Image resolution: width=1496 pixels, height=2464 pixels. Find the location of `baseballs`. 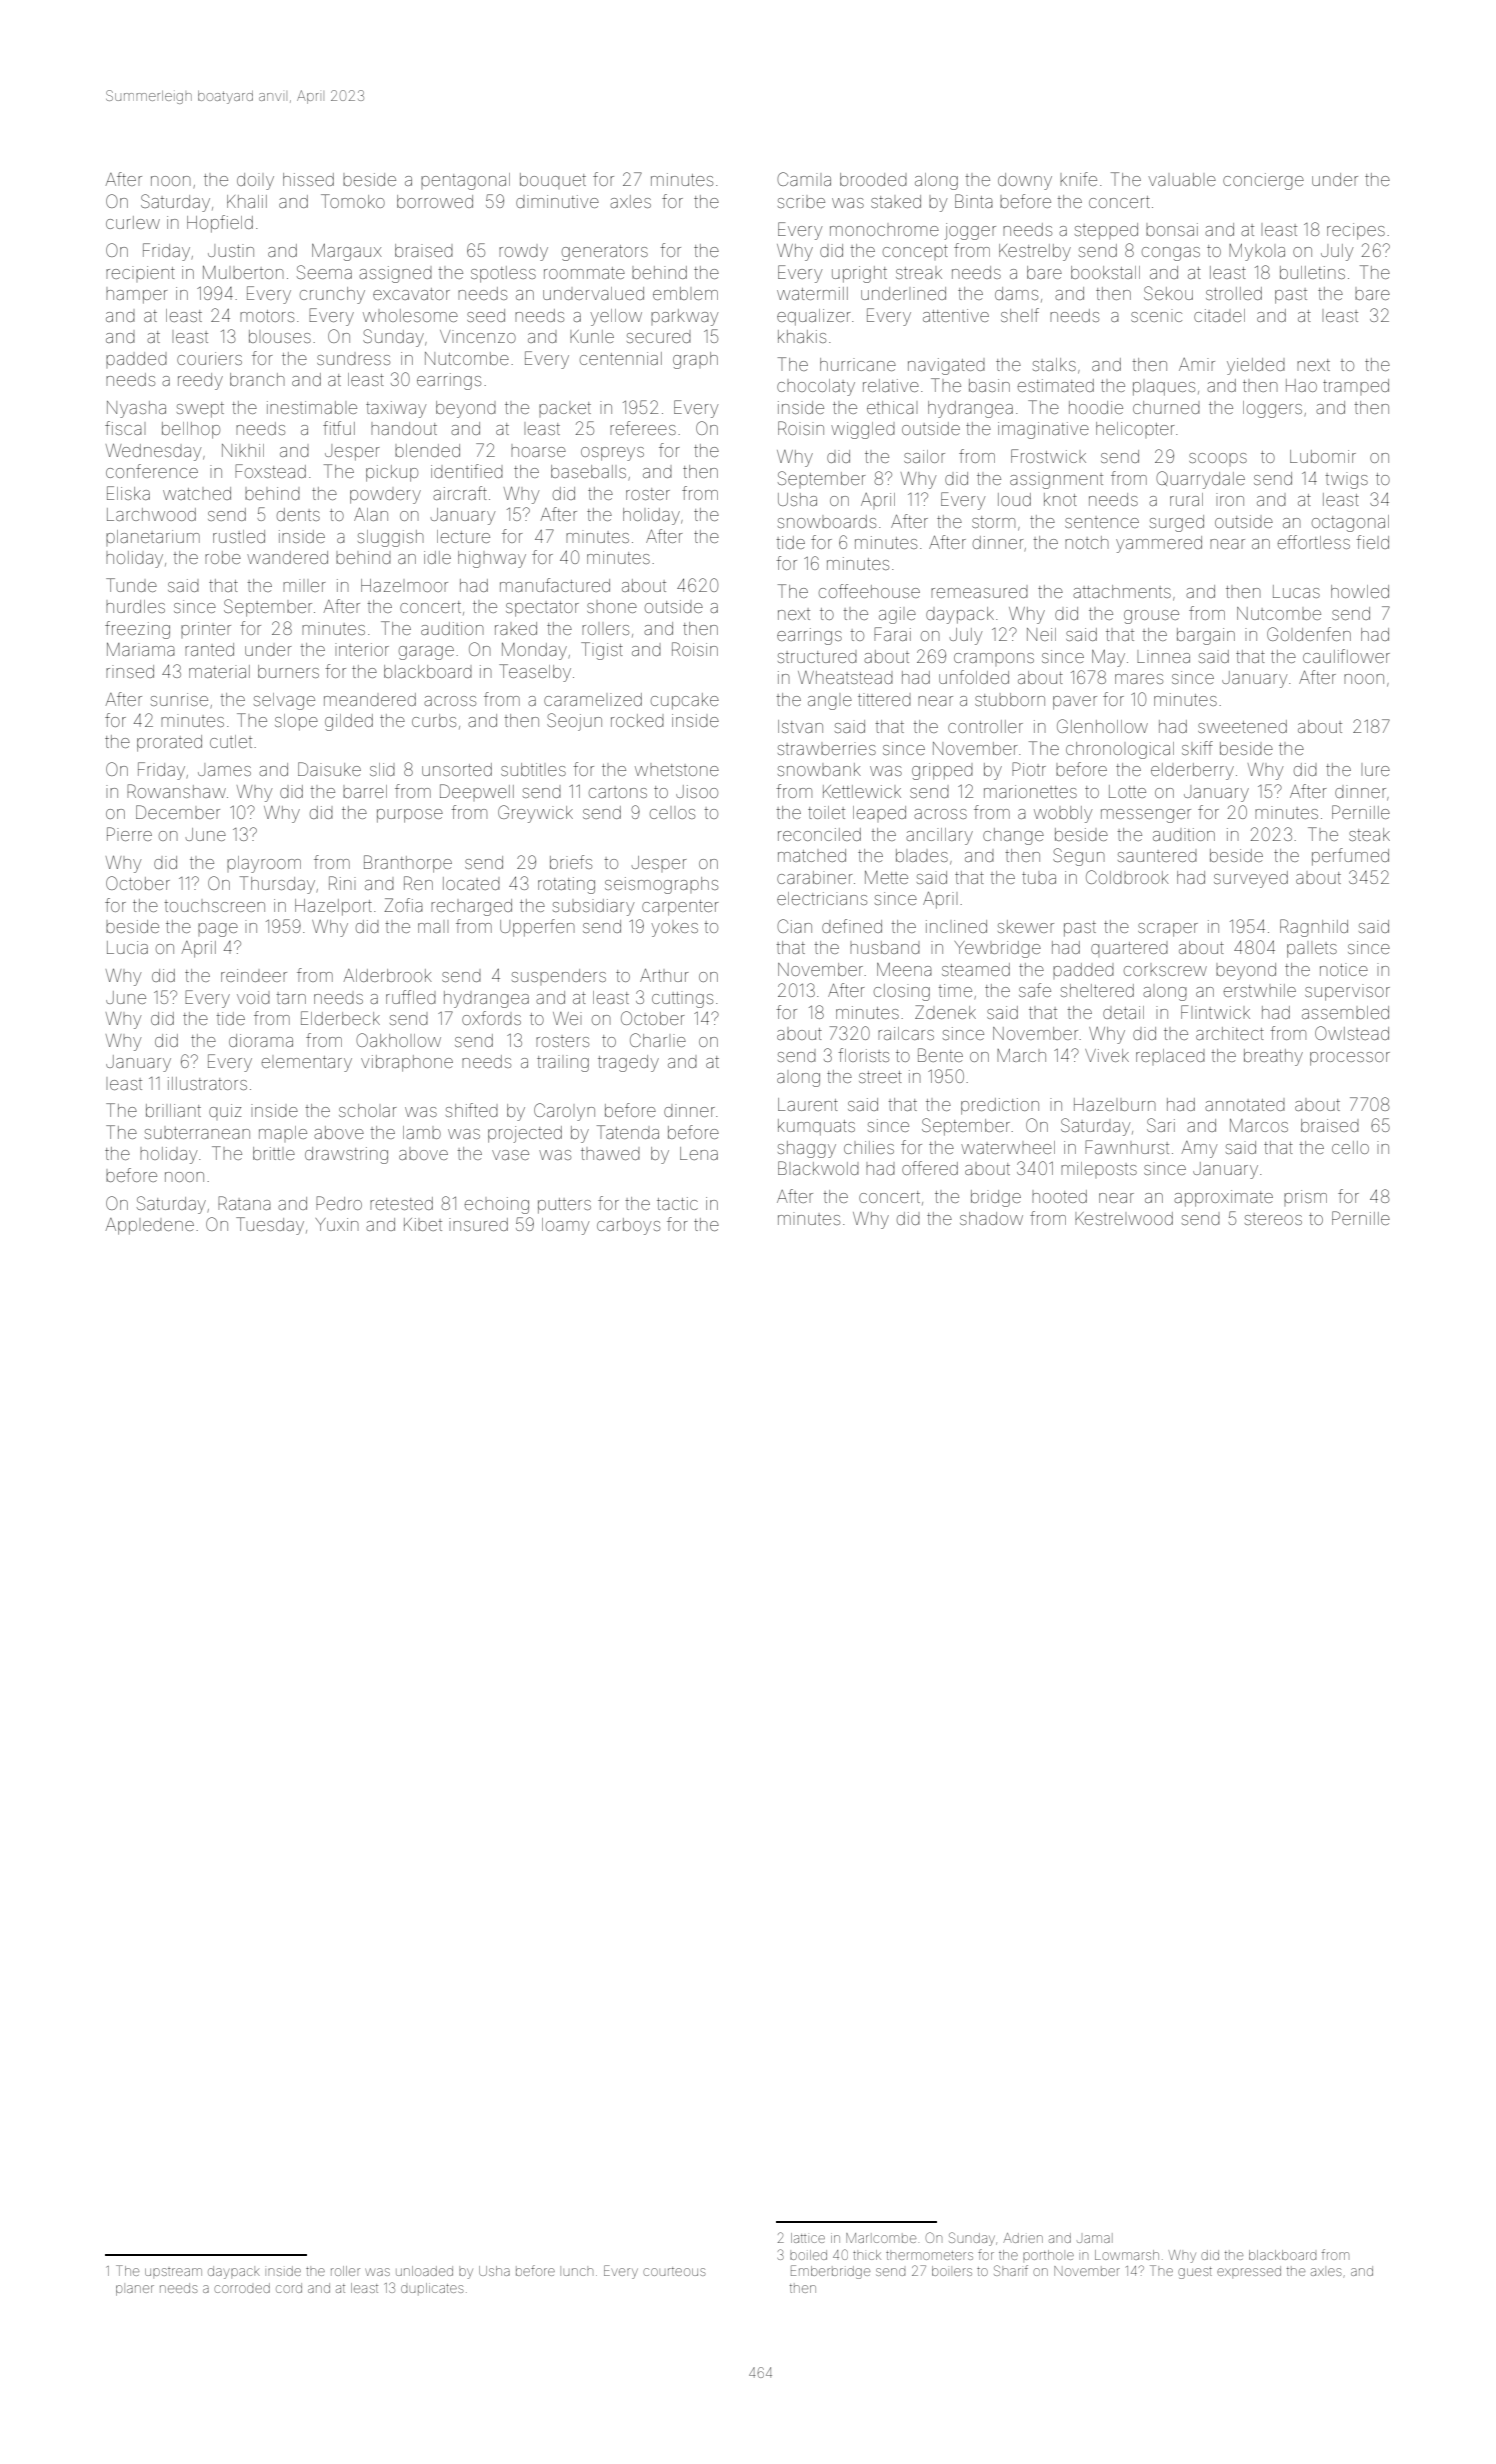

baseballs is located at coordinates (588, 471).
